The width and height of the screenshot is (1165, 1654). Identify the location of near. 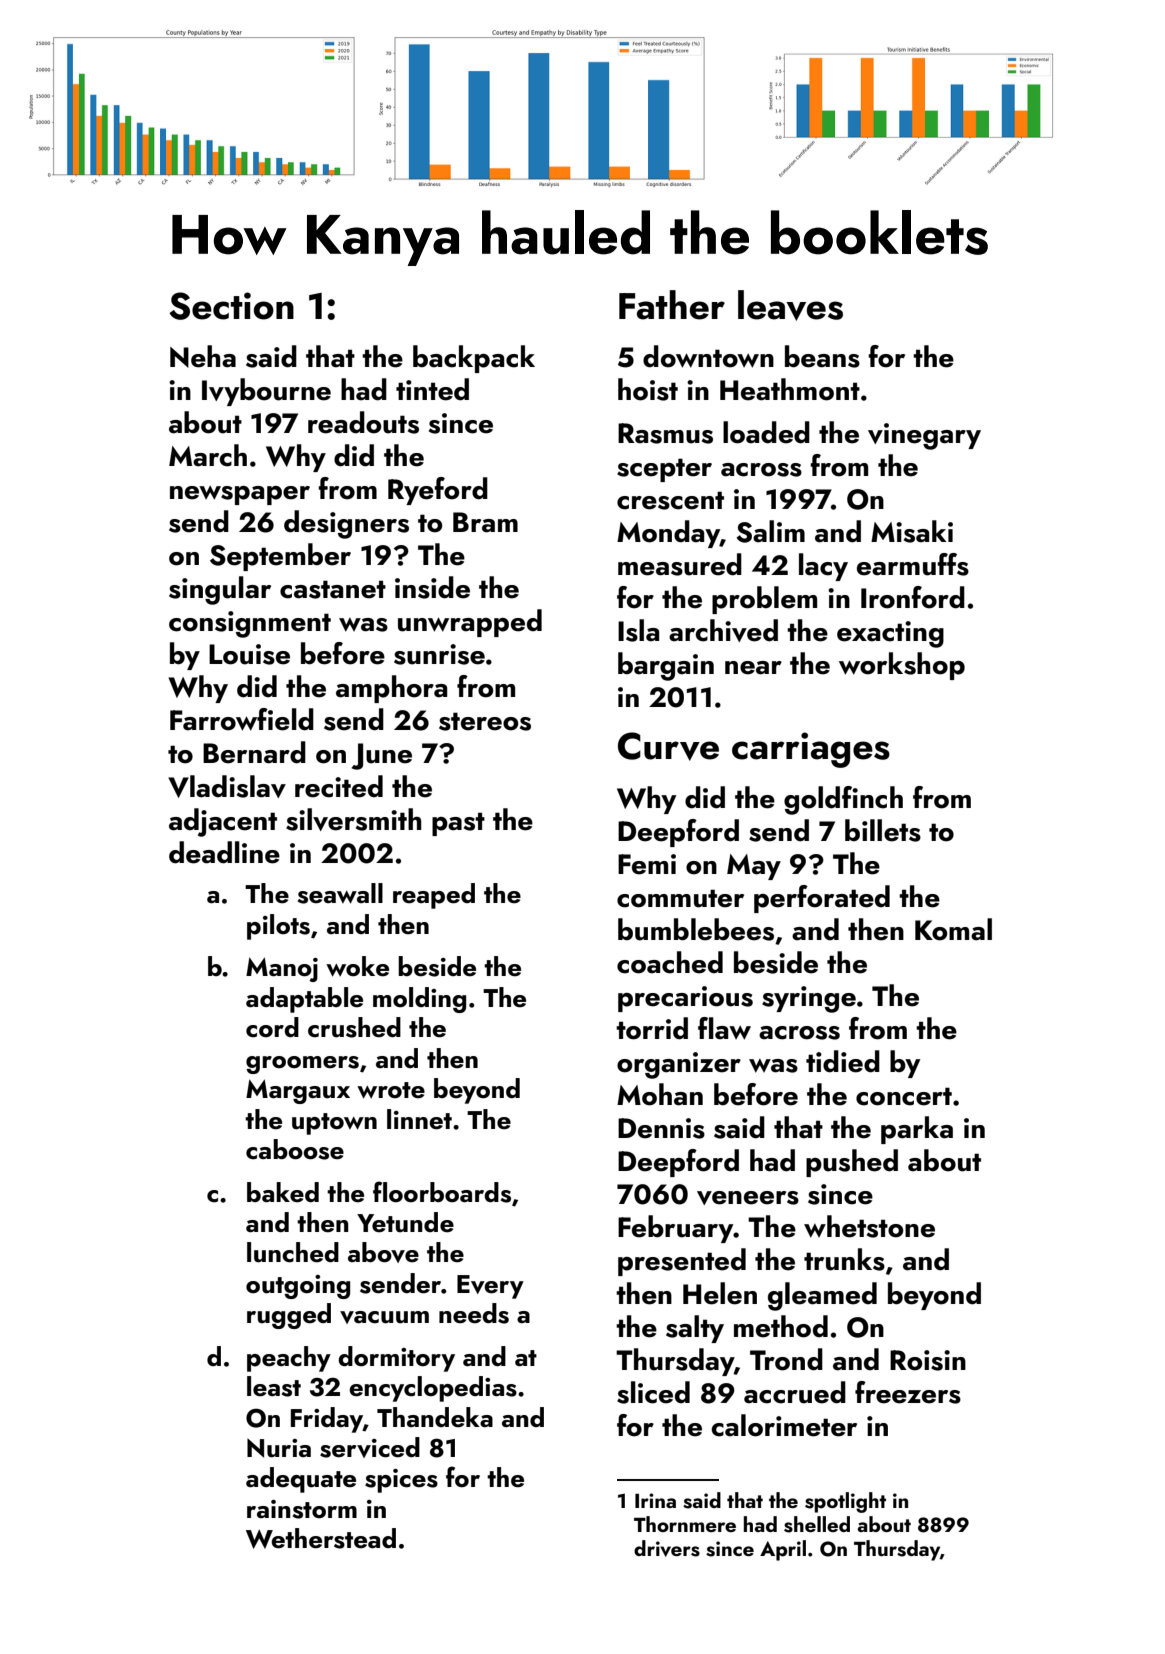
(753, 668).
